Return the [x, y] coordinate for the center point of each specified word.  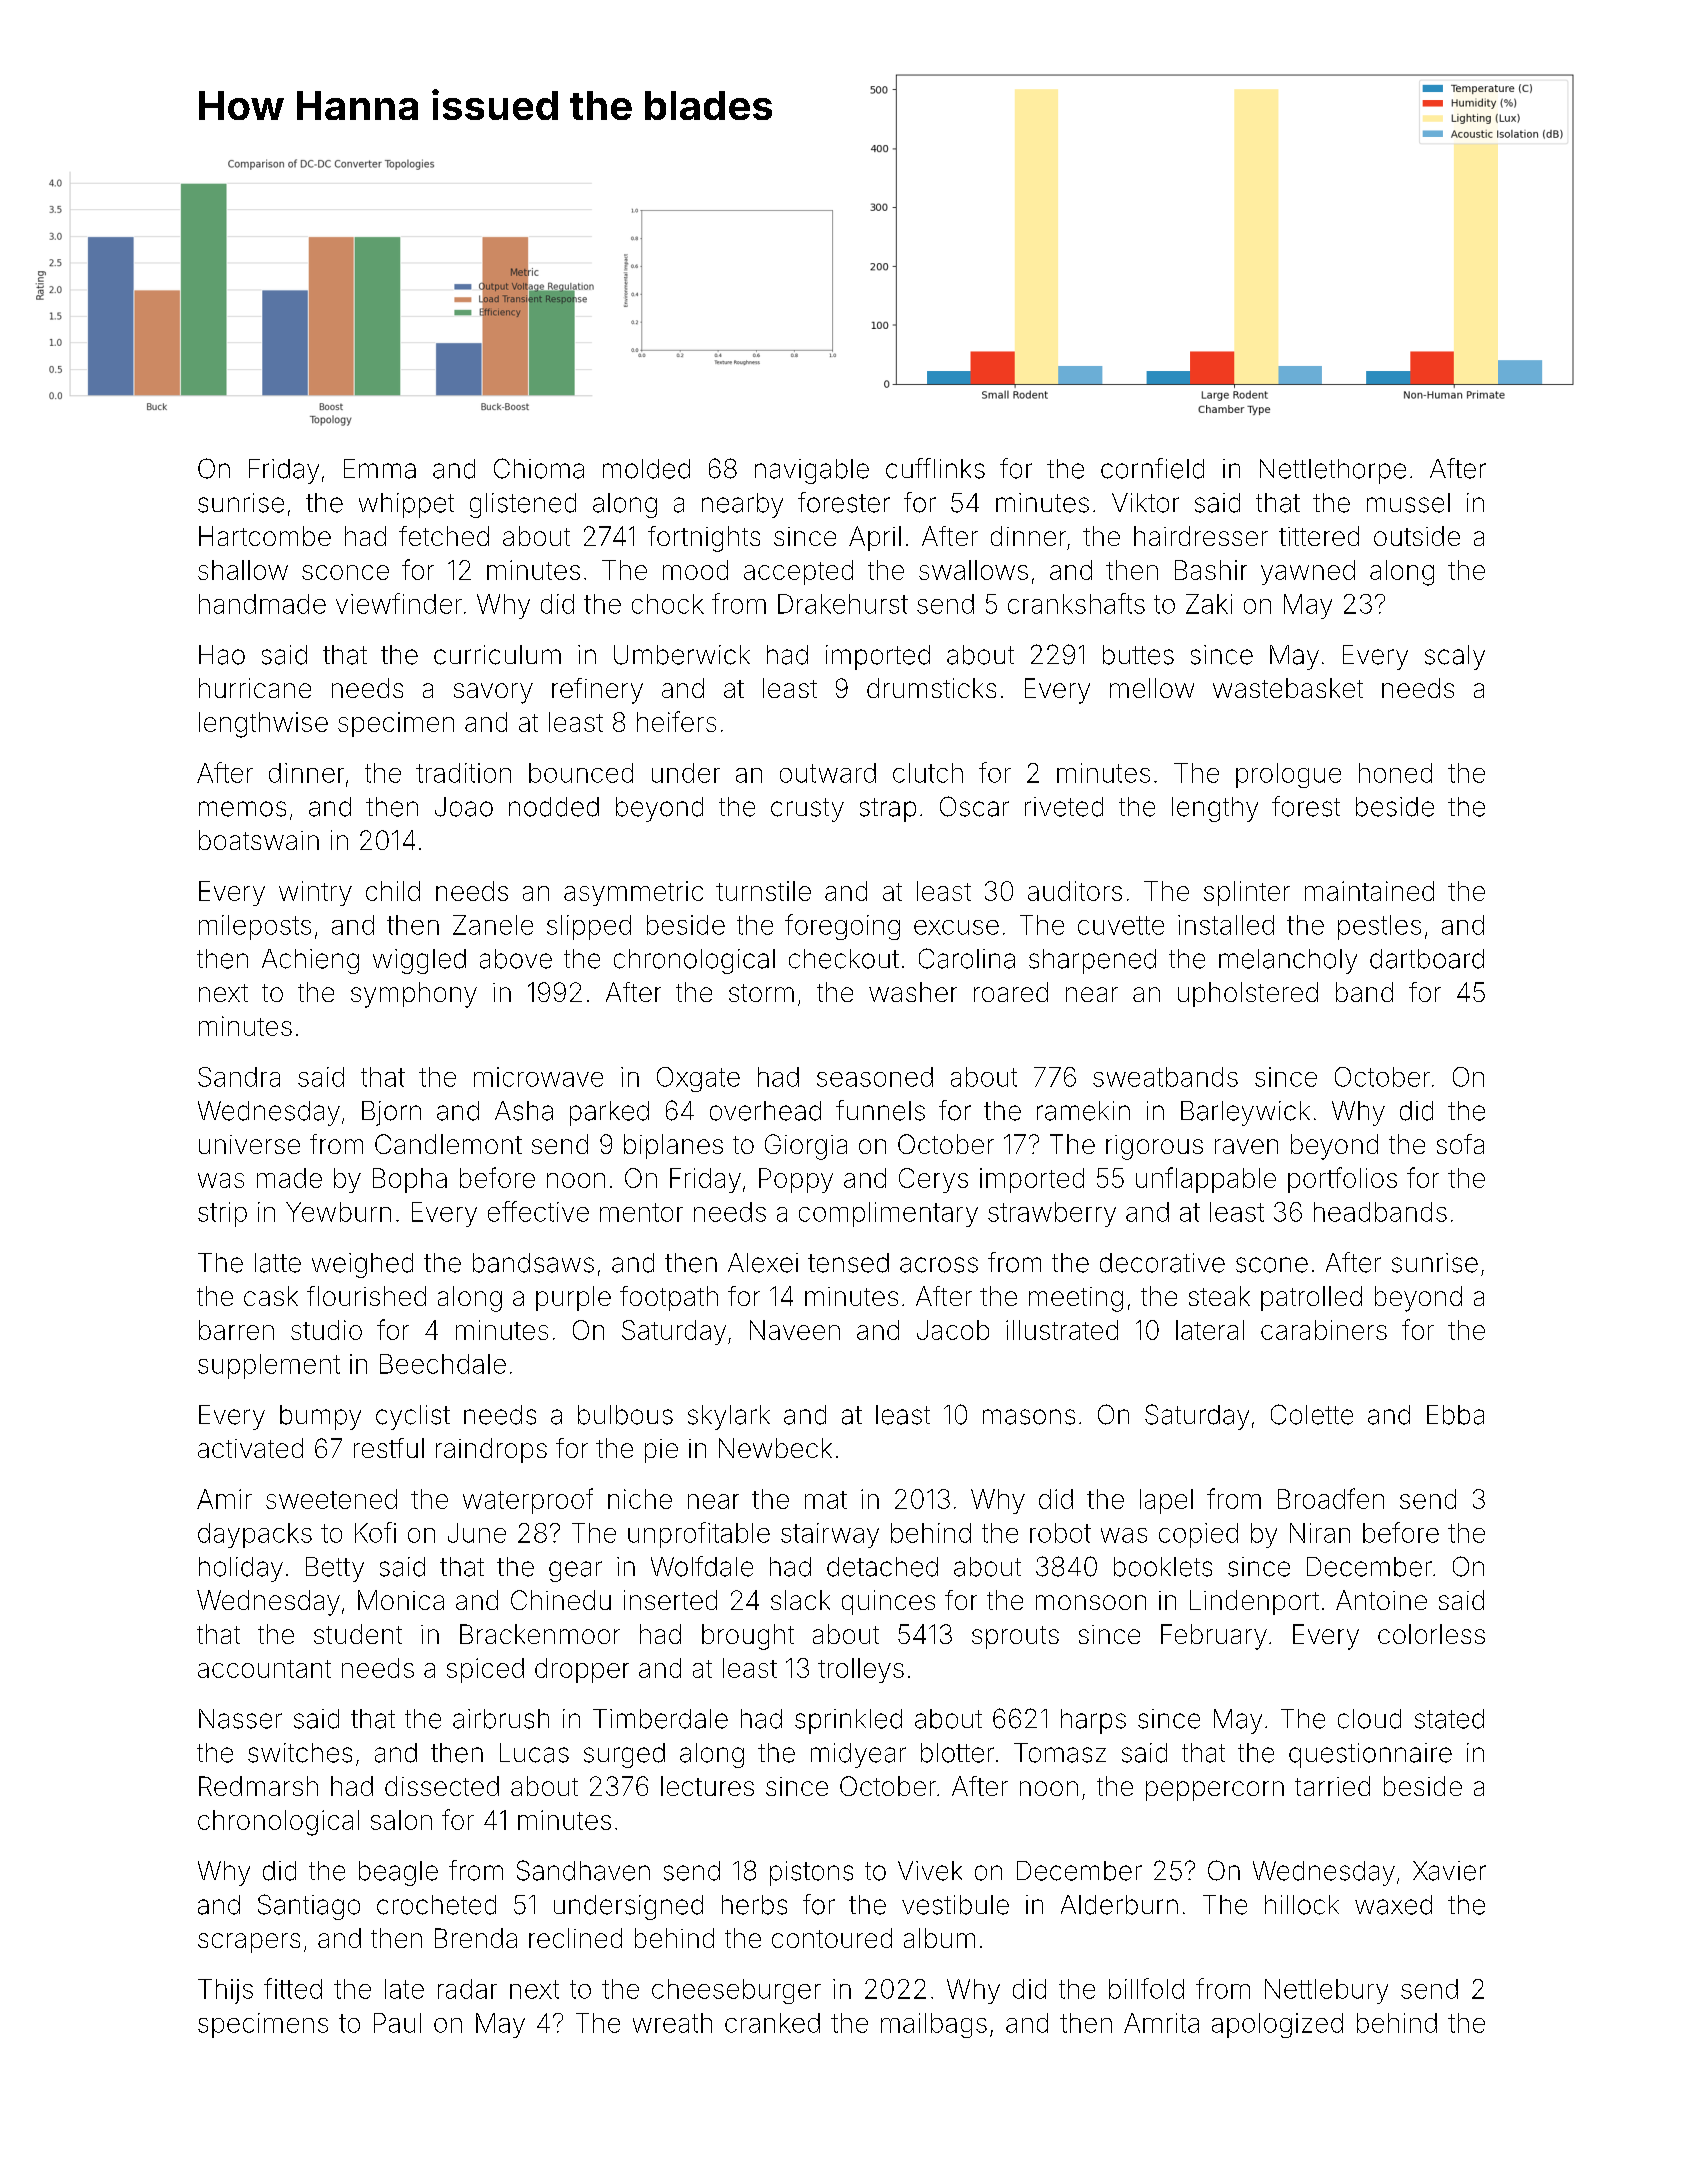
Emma [380, 469]
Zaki [1209, 604]
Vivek [930, 1871]
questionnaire [1370, 1755]
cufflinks [935, 468]
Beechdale [443, 1364]
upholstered [1248, 994]
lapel [1166, 1501]
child [393, 891]
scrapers [249, 1943]
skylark [729, 1417]
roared [1011, 992]
